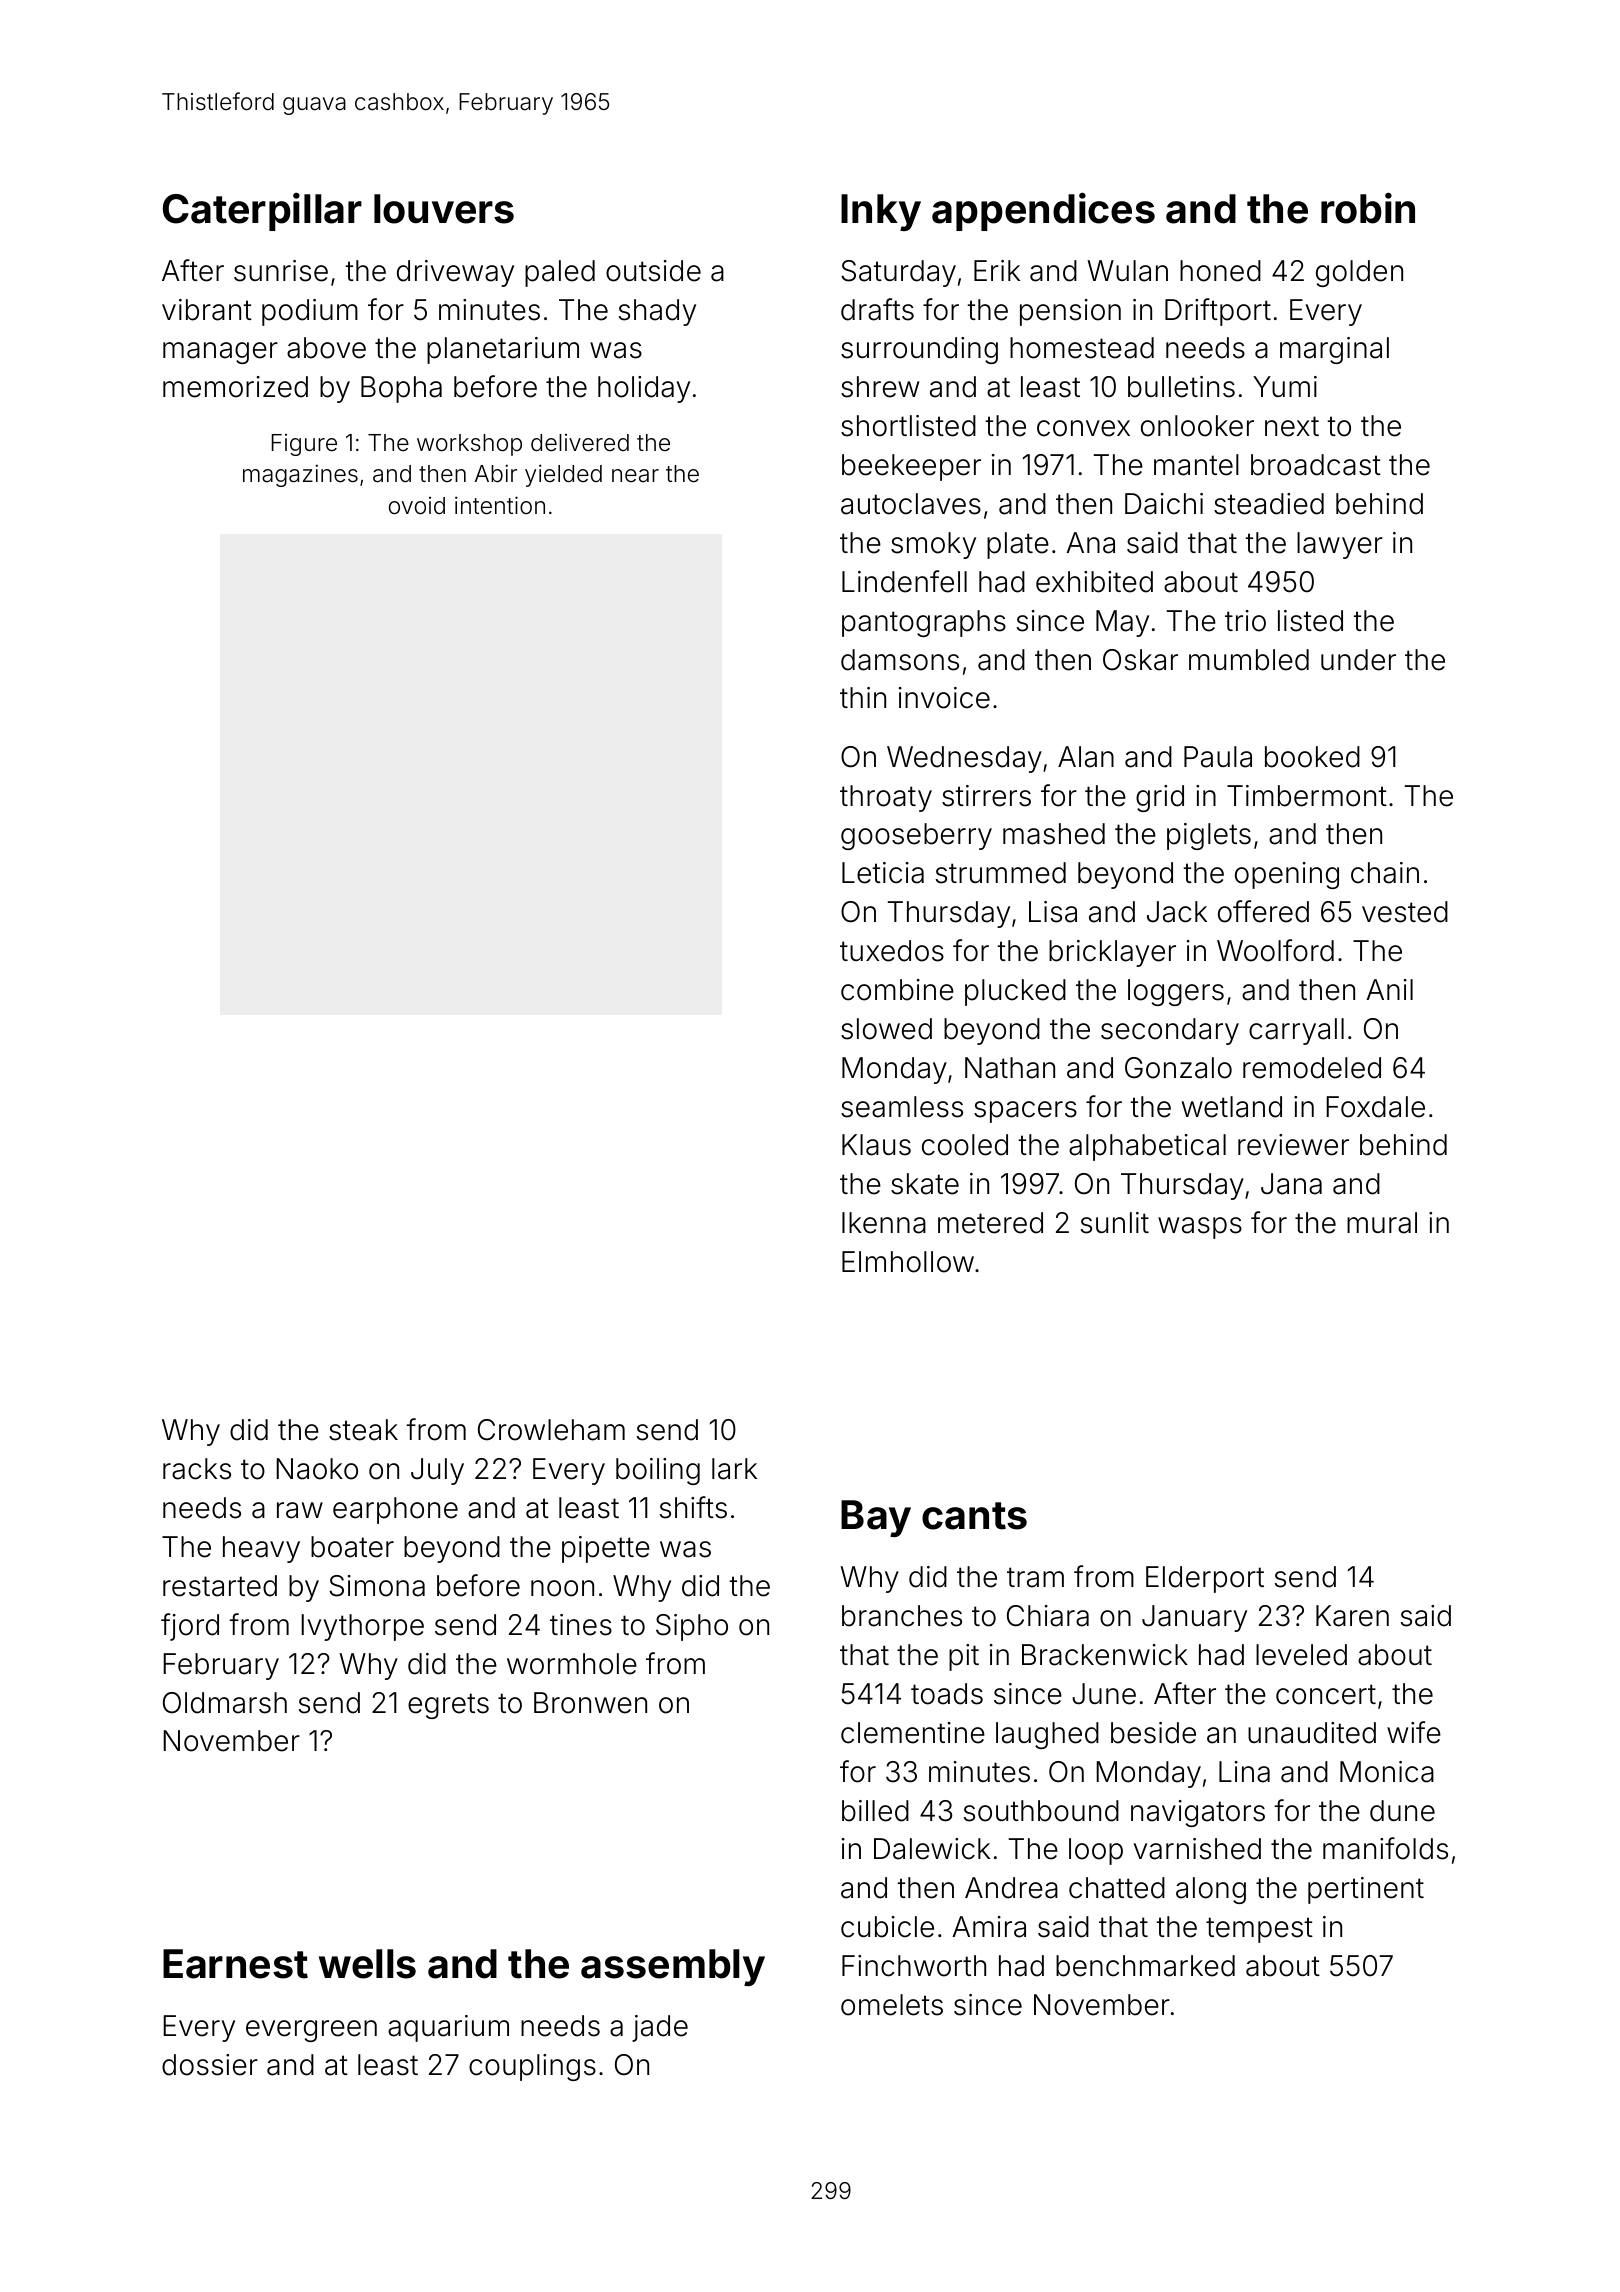  Describe the element at coordinates (1301, 1655) in the image. I see `leveled` at that location.
